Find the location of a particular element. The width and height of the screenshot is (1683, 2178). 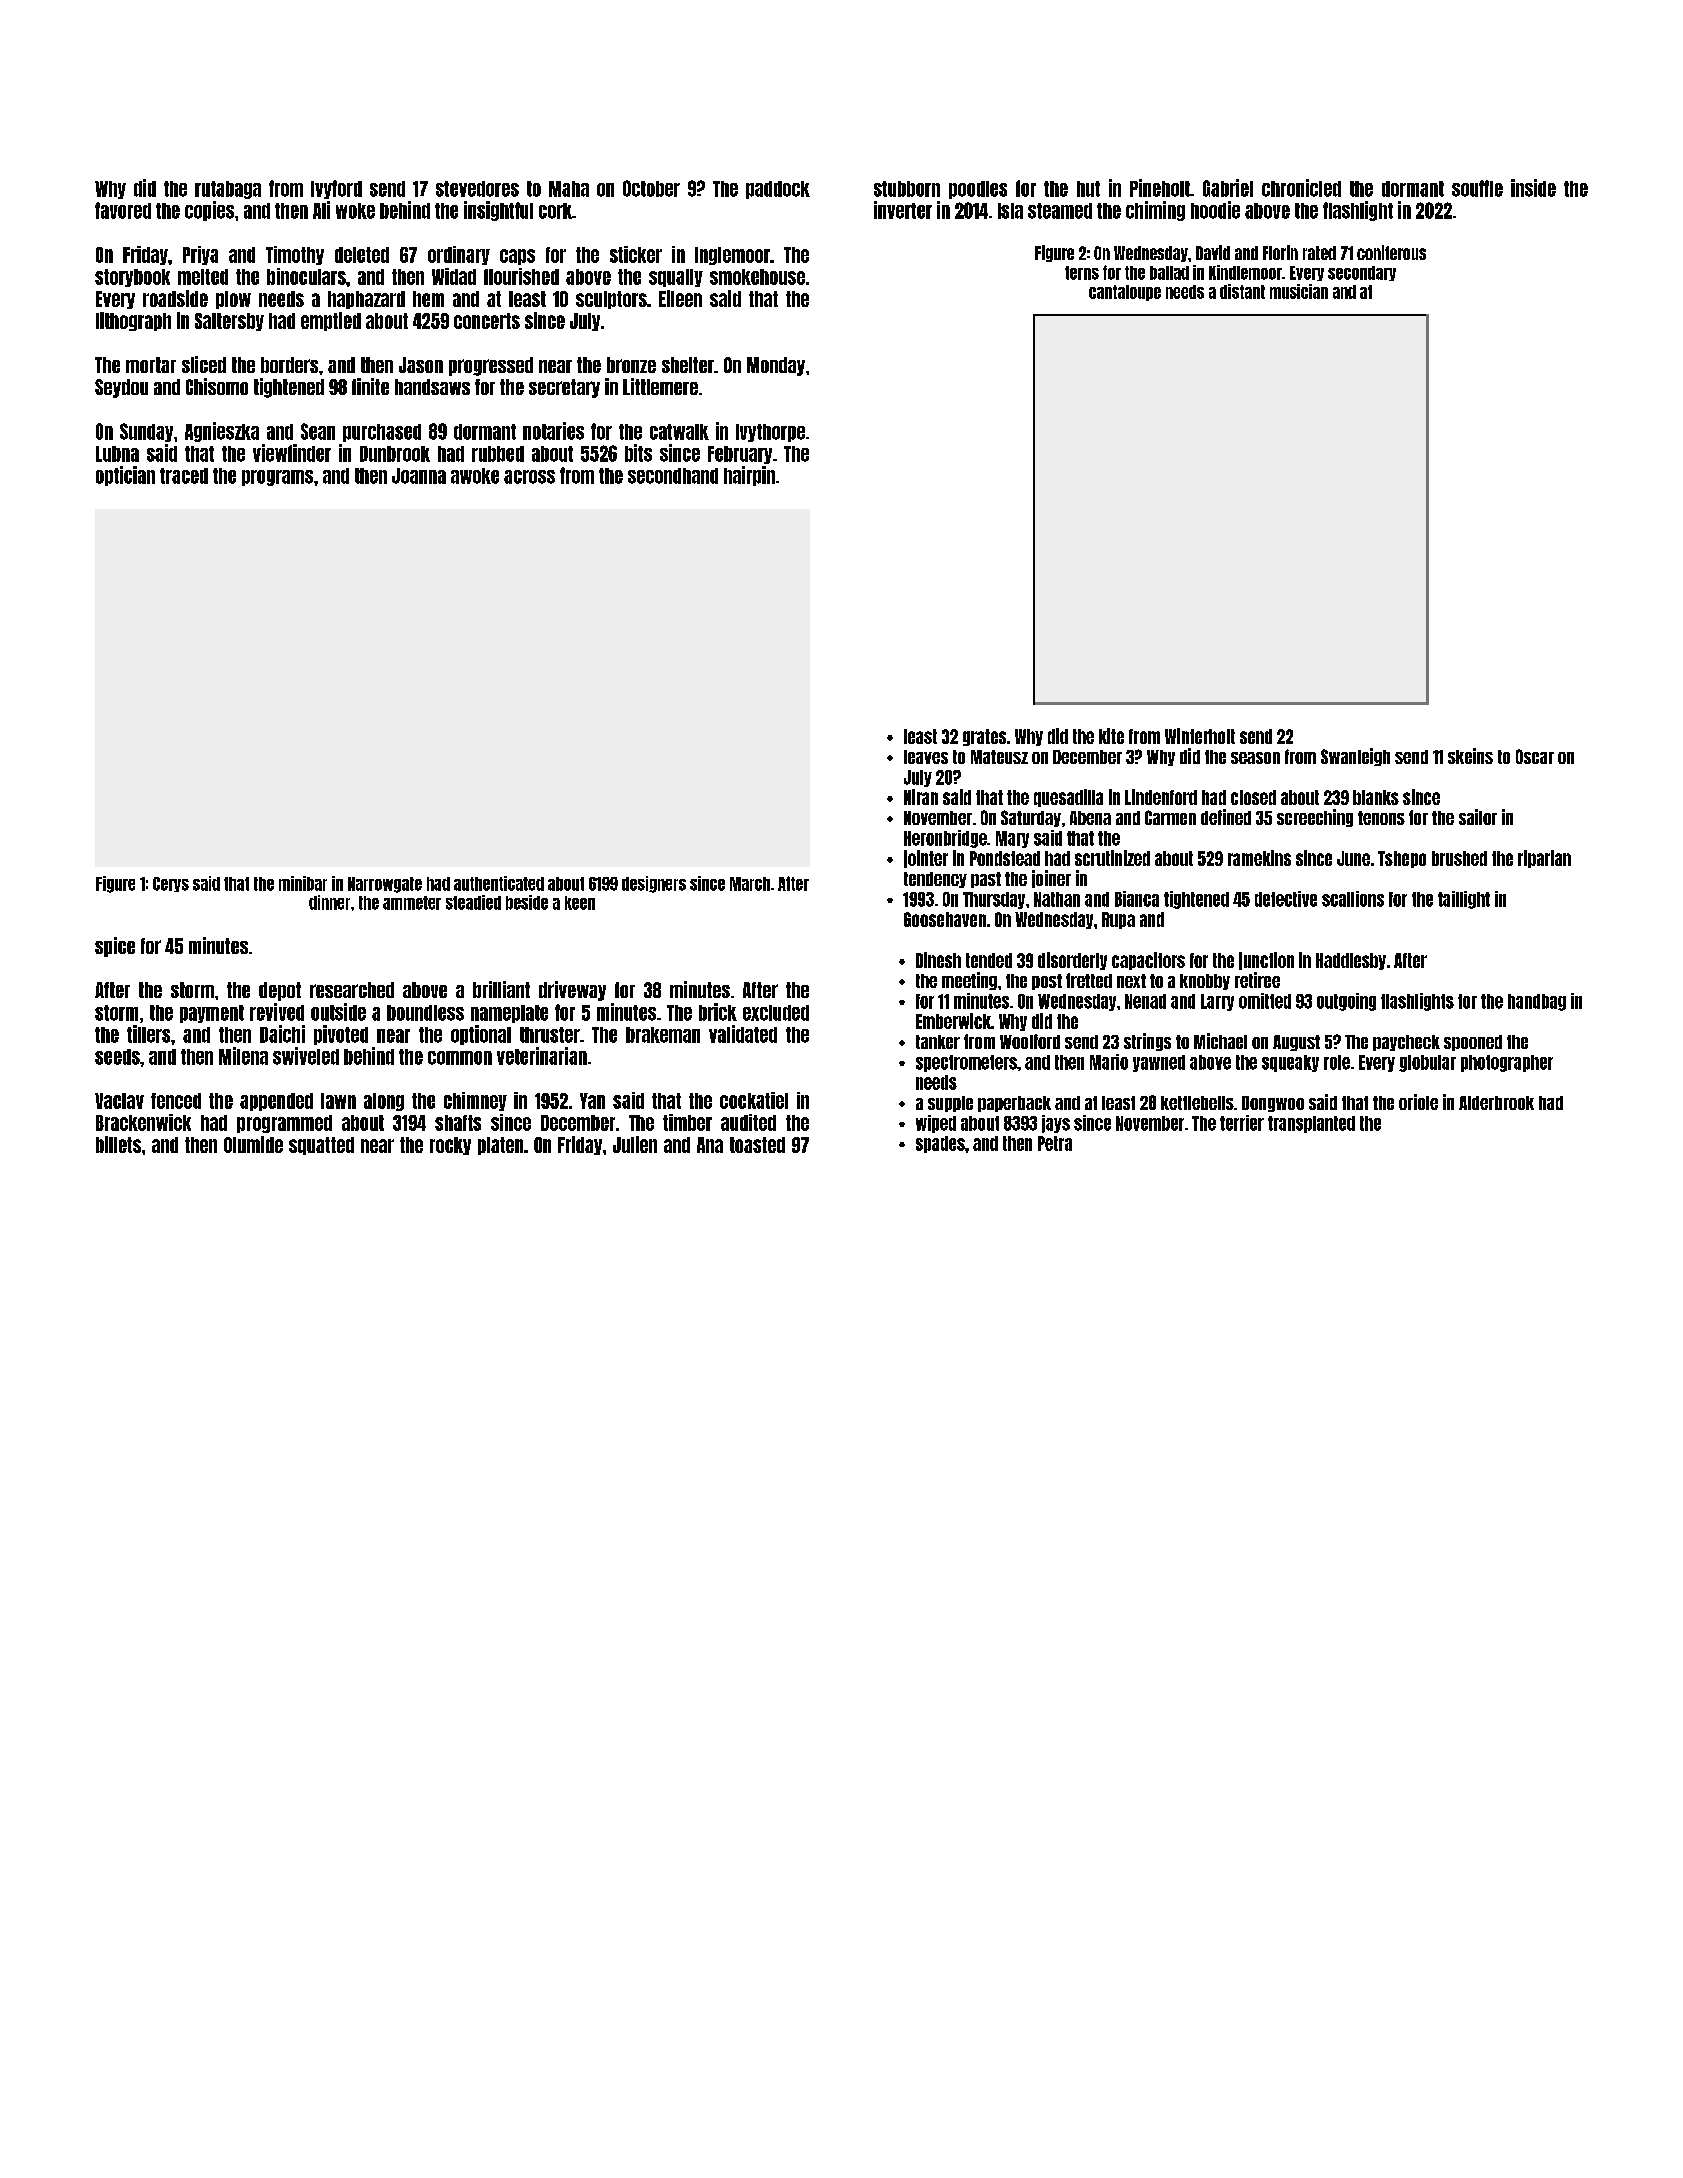

kite is located at coordinates (1111, 736).
